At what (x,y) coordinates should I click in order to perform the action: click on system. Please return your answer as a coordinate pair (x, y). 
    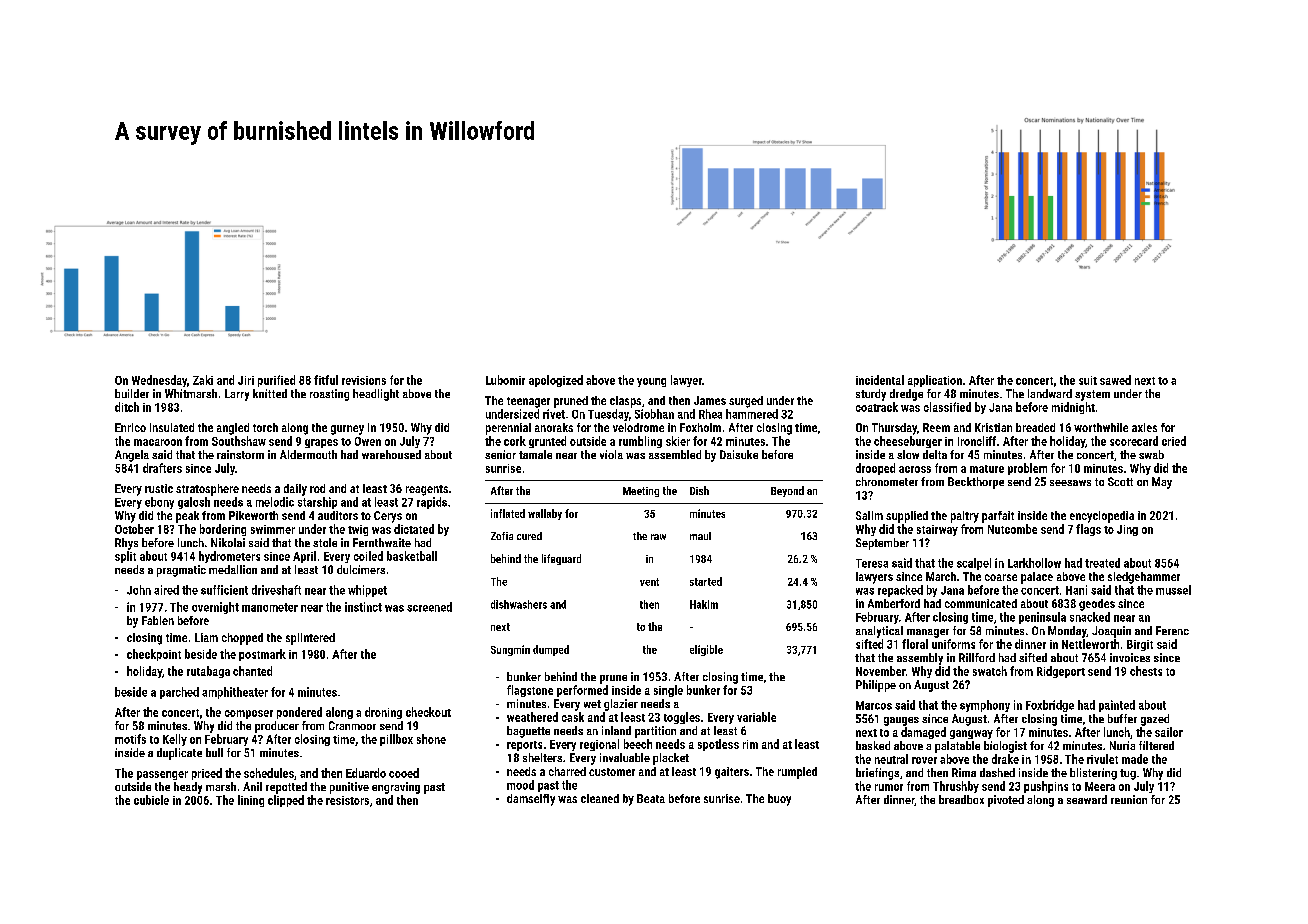
    Looking at the image, I should click on (1092, 395).
